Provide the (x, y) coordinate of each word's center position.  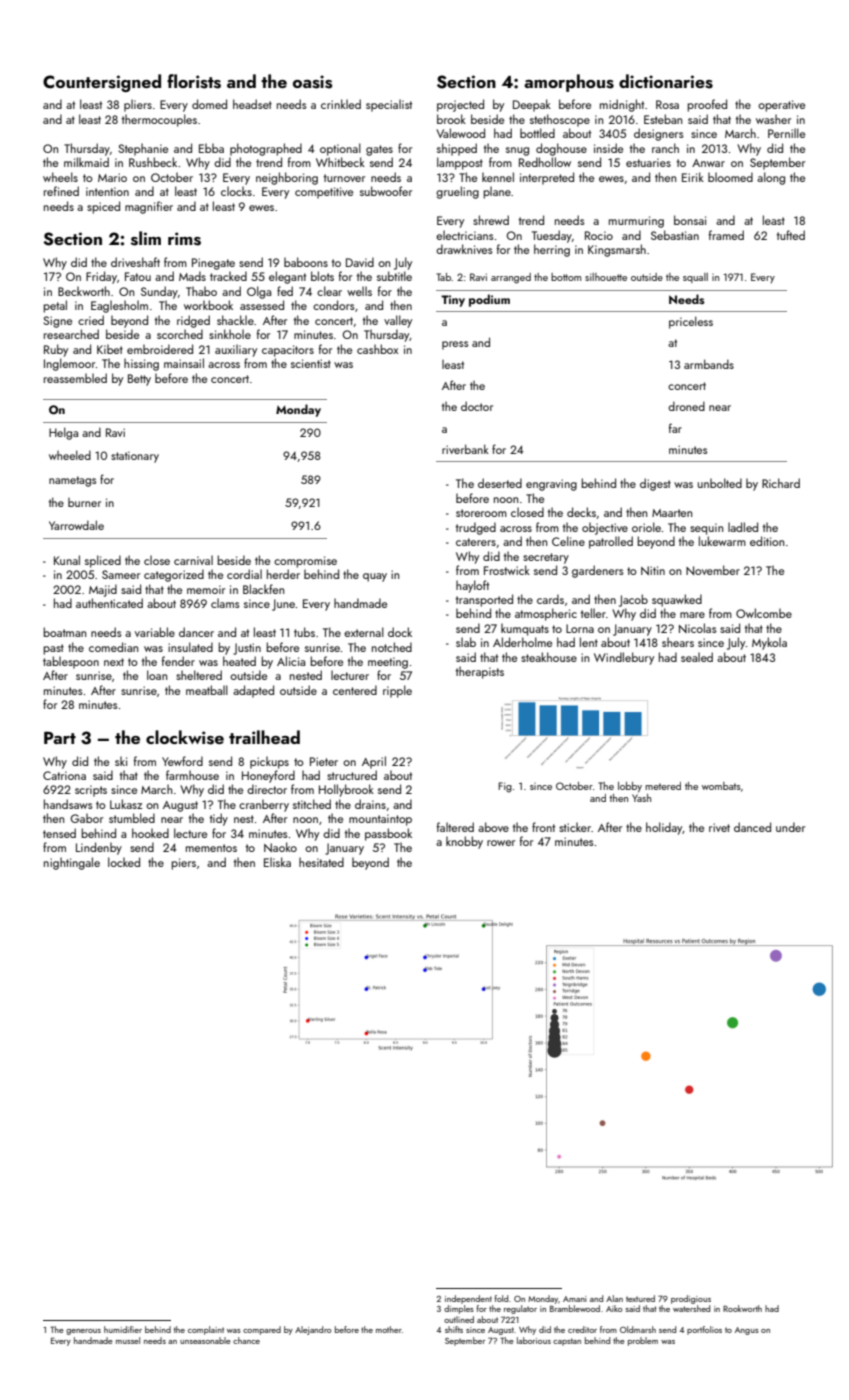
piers (183, 864)
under (790, 827)
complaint (206, 1330)
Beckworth (84, 291)
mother (389, 1329)
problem (643, 1341)
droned (686, 406)
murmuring (636, 222)
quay (375, 577)
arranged (511, 278)
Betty (139, 380)
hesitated (321, 862)
